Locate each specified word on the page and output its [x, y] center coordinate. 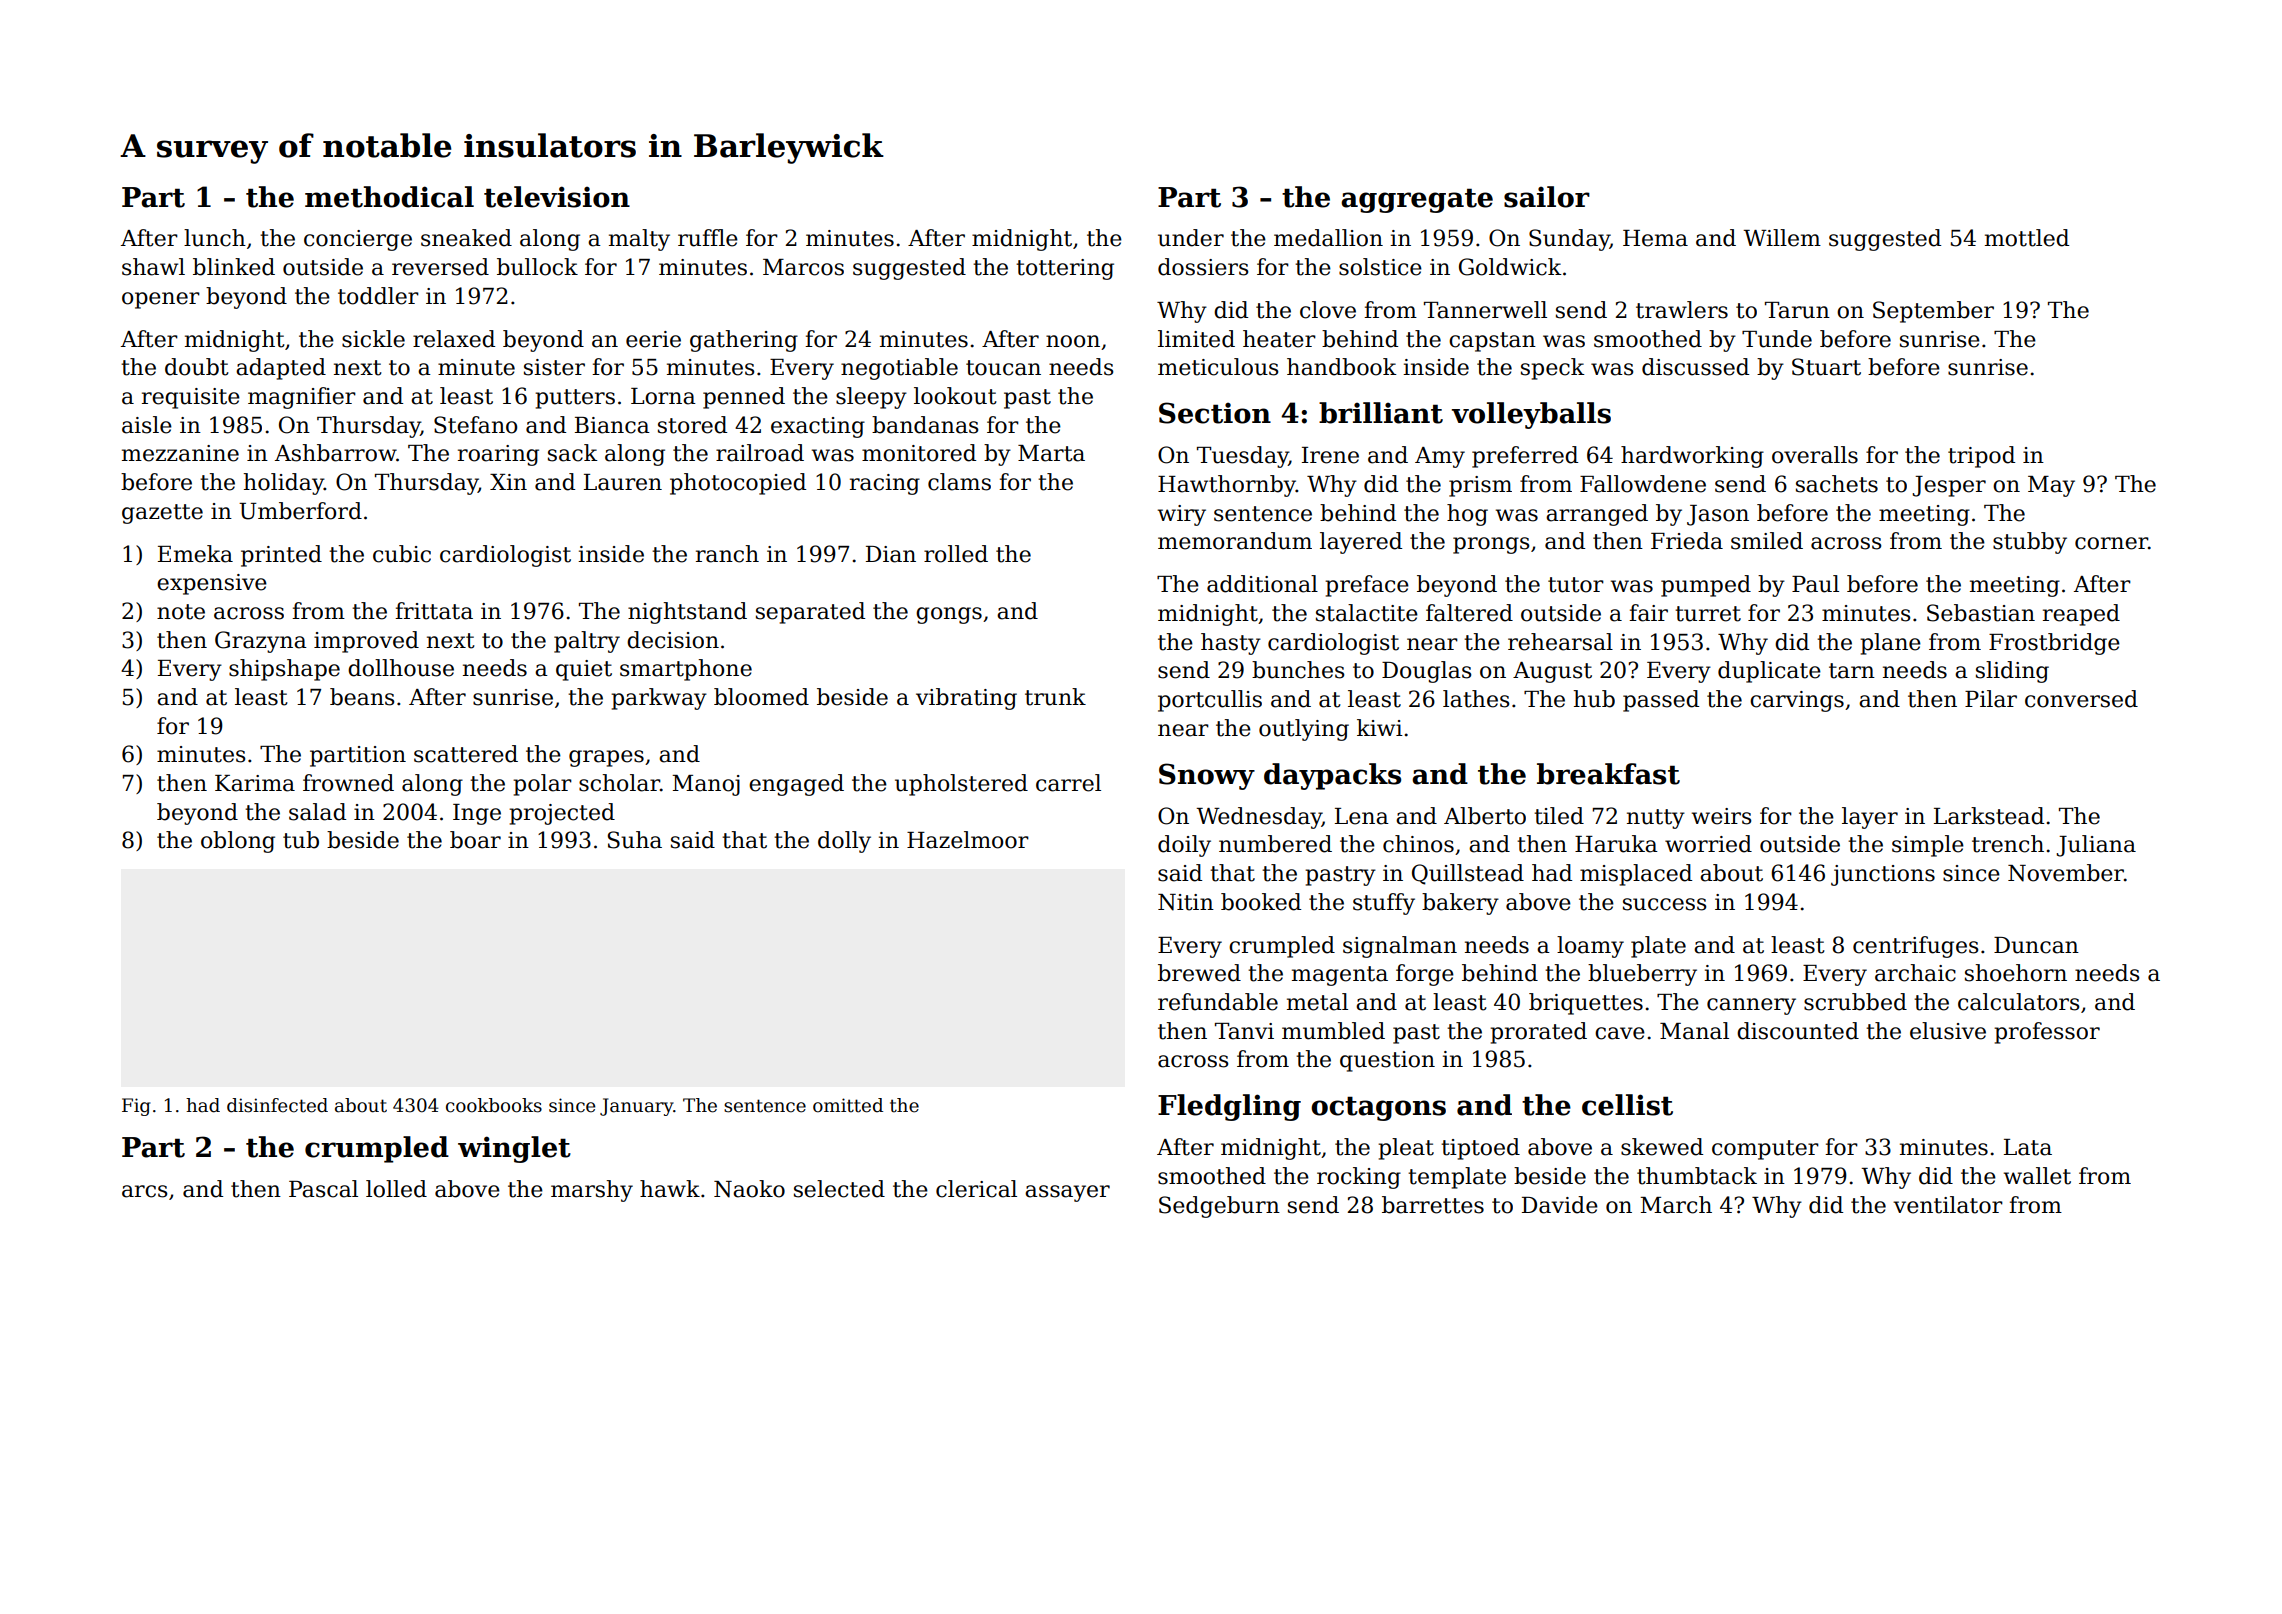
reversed [440, 267]
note [181, 612]
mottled [2027, 238]
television [557, 197]
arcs [144, 1191]
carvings [1797, 701]
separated [810, 613]
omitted [848, 1105]
